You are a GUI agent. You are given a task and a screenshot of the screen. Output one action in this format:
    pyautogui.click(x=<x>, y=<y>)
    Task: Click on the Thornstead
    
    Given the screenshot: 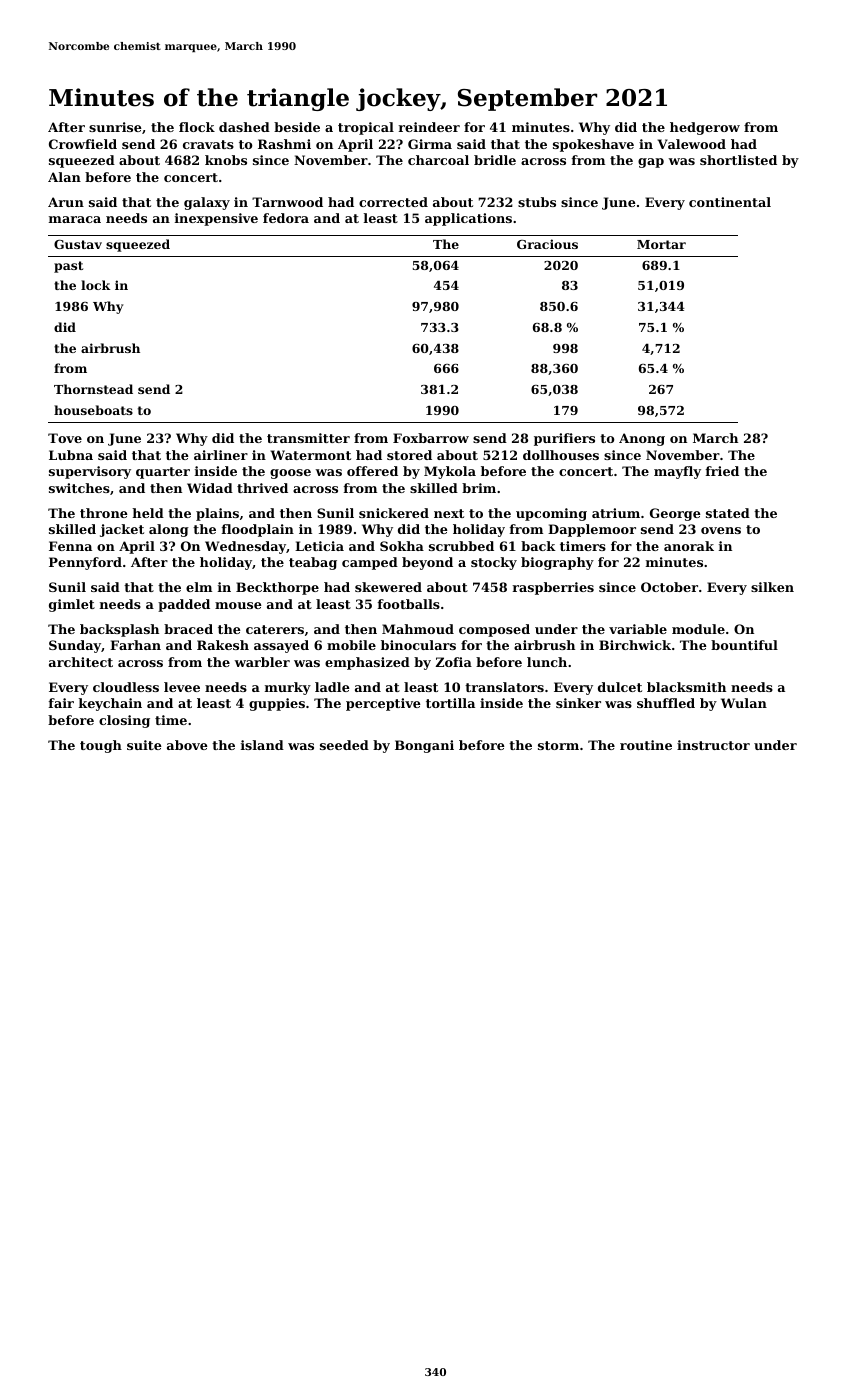 What is the action you would take?
    pyautogui.click(x=93, y=389)
